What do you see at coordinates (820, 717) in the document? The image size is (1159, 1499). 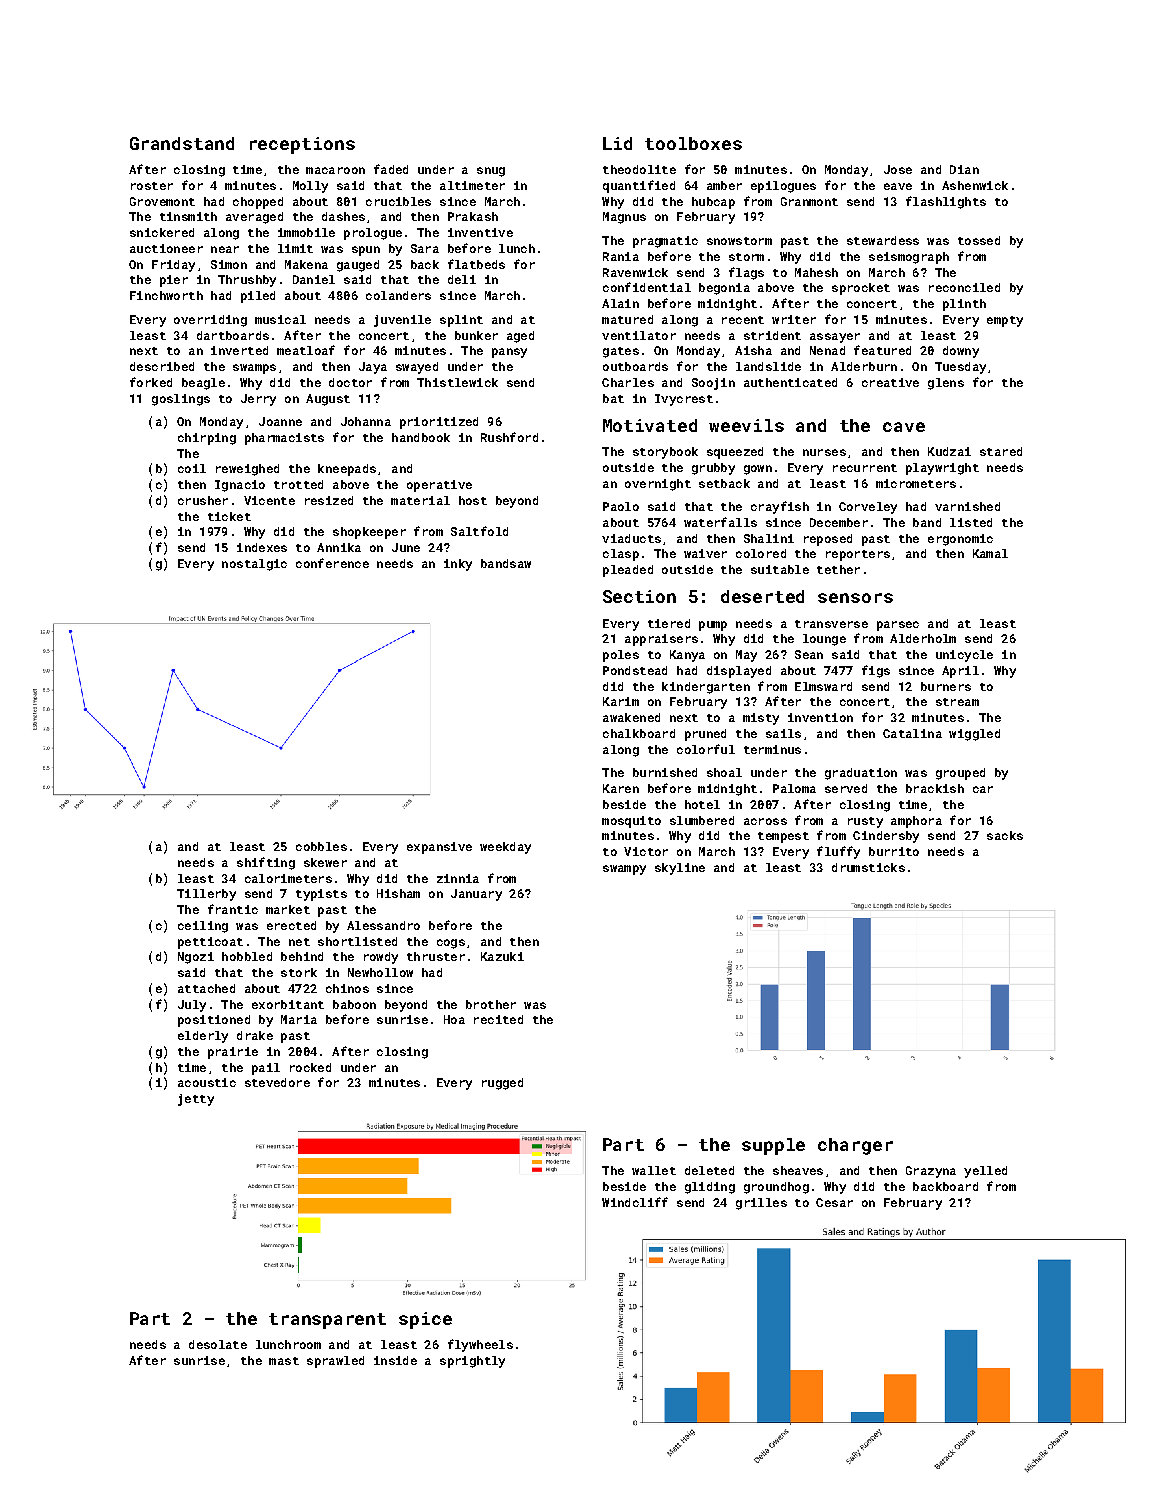 I see `invention` at bounding box center [820, 717].
